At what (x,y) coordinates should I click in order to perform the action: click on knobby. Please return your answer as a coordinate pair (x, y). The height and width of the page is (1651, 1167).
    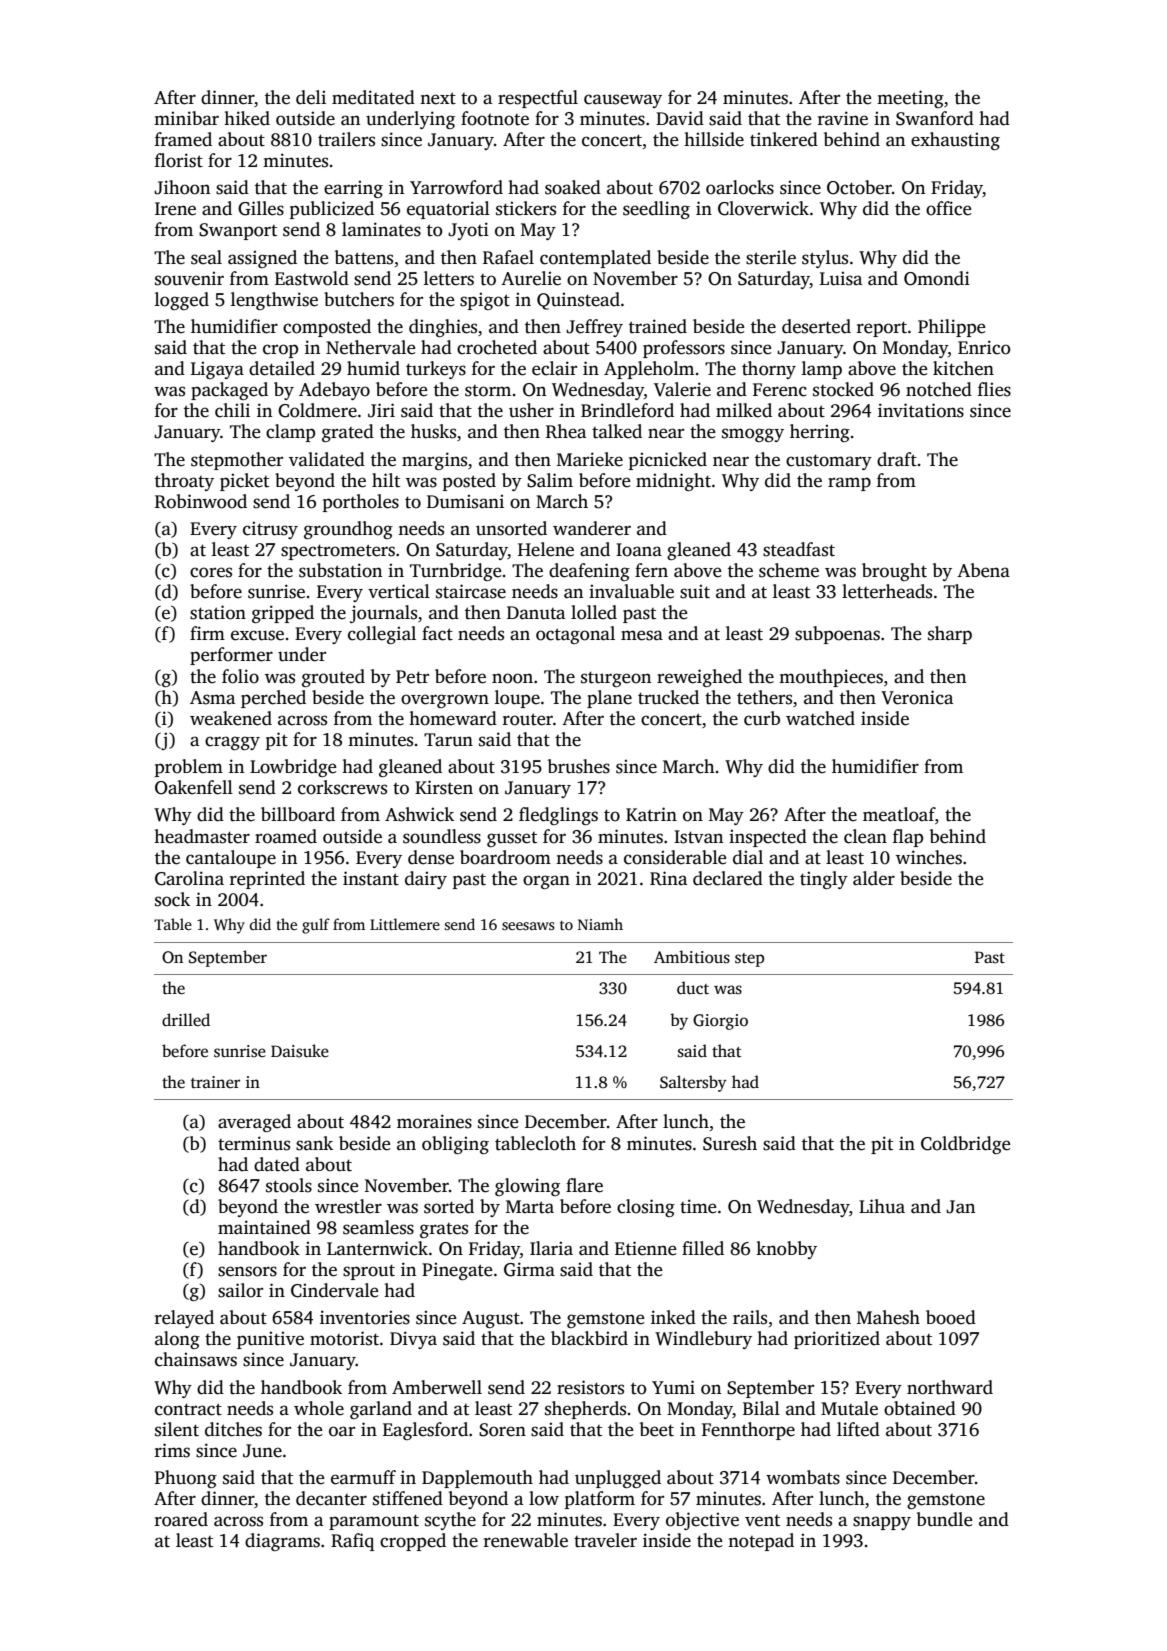
    Looking at the image, I should click on (786, 1250).
